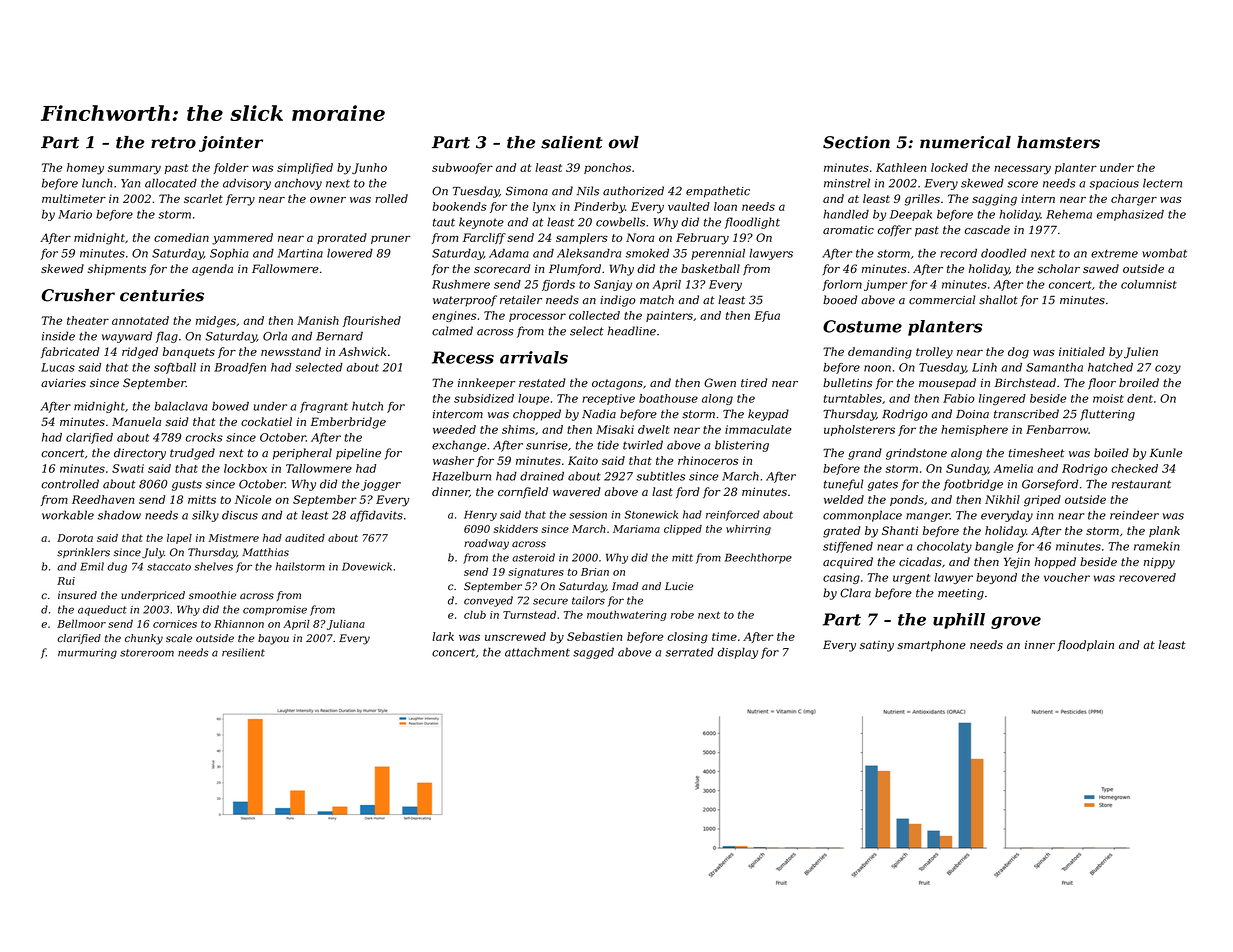 This screenshot has height=952, width=1233. What do you see at coordinates (537, 652) in the screenshot?
I see `attachment` at bounding box center [537, 652].
